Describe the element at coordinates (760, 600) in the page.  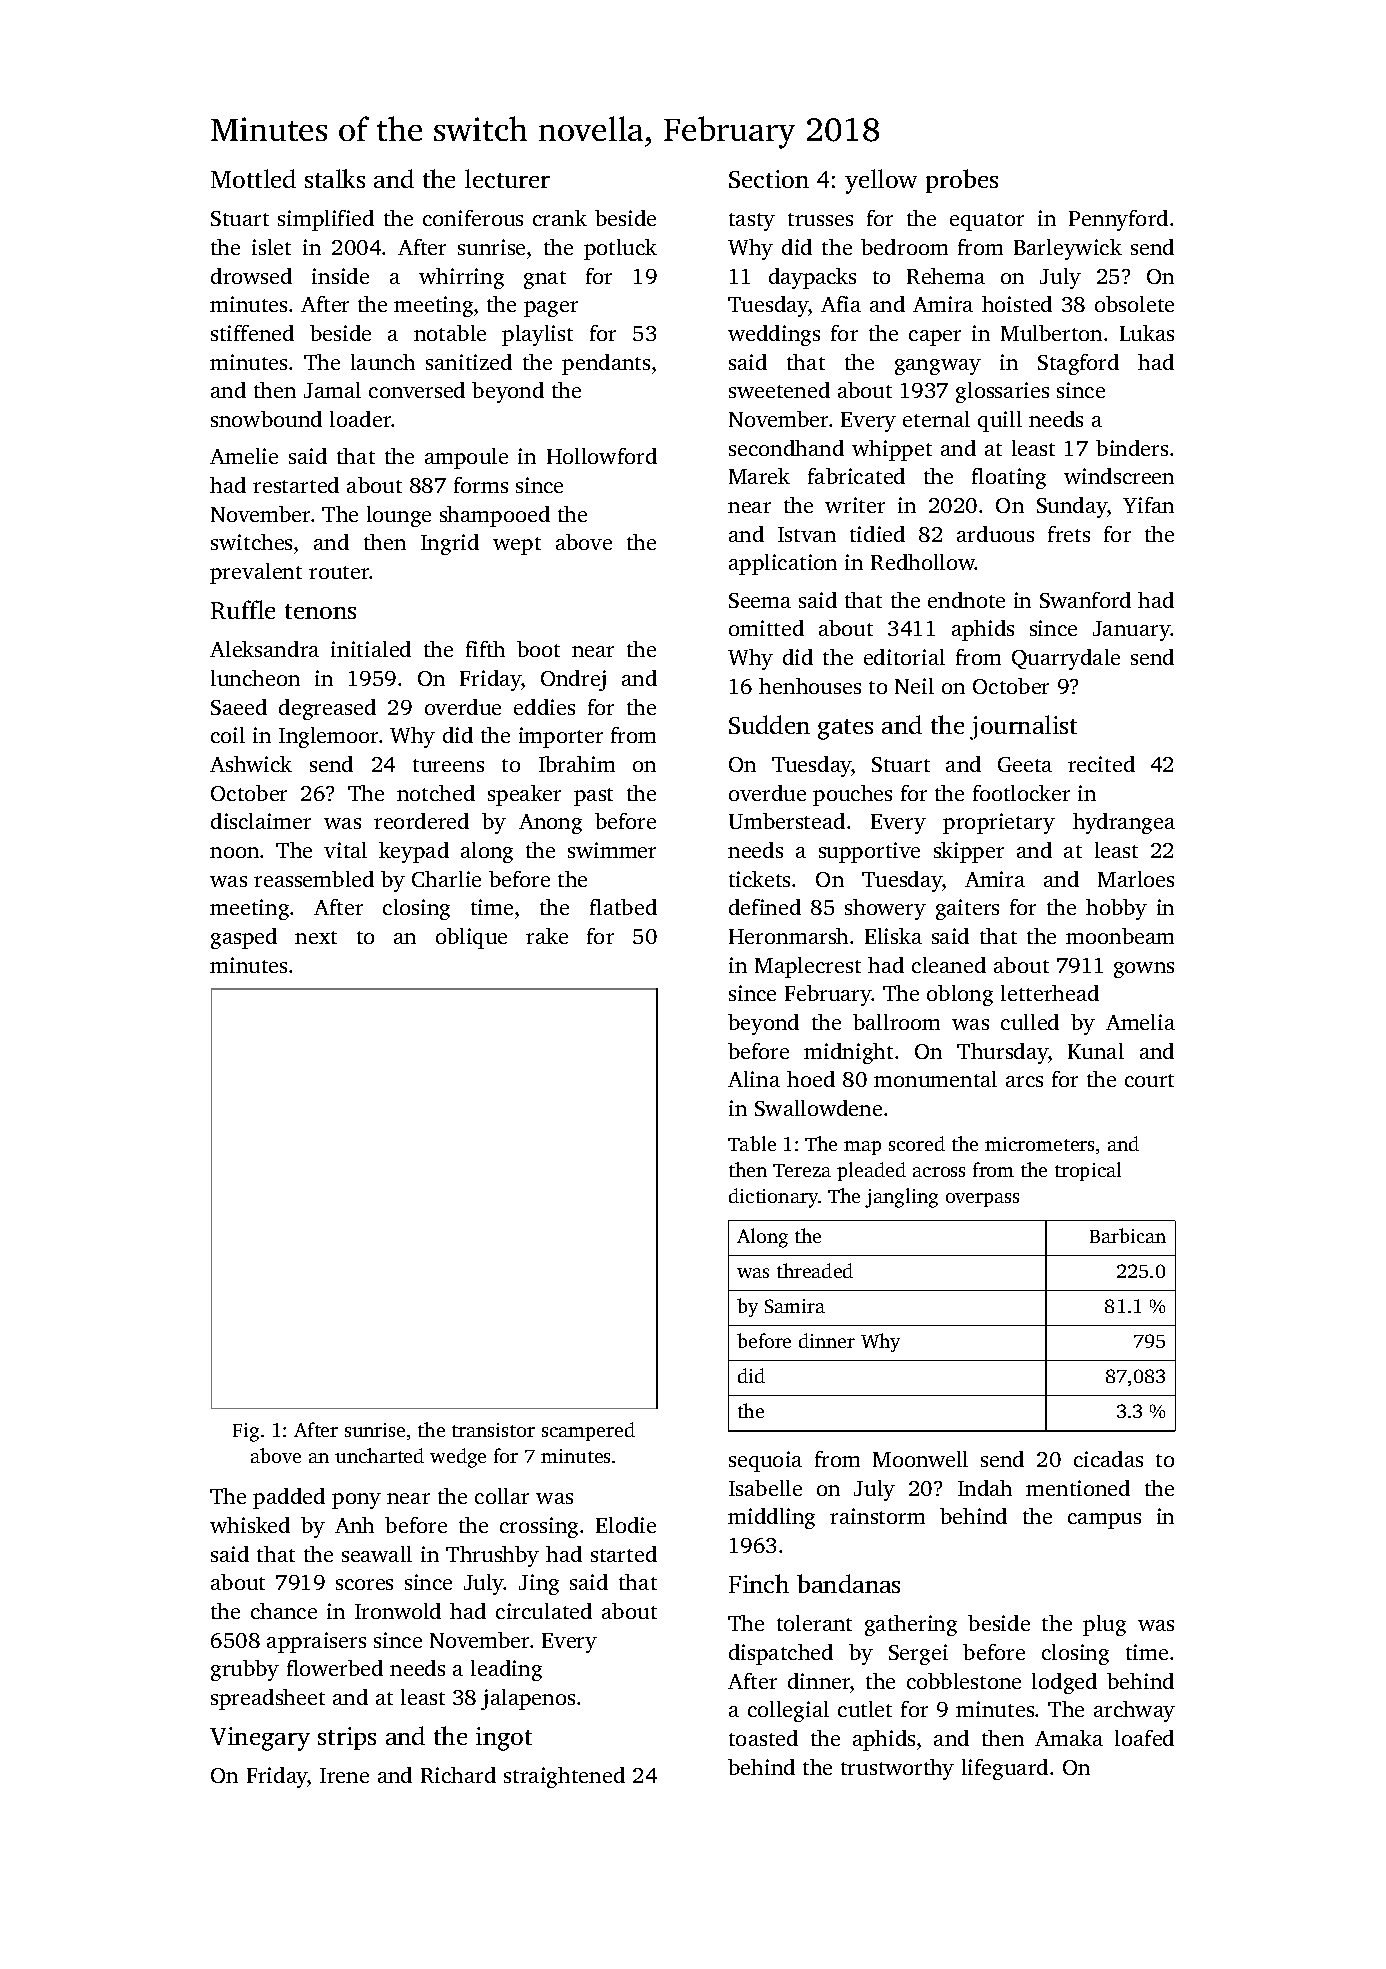
I see `Seema` at that location.
